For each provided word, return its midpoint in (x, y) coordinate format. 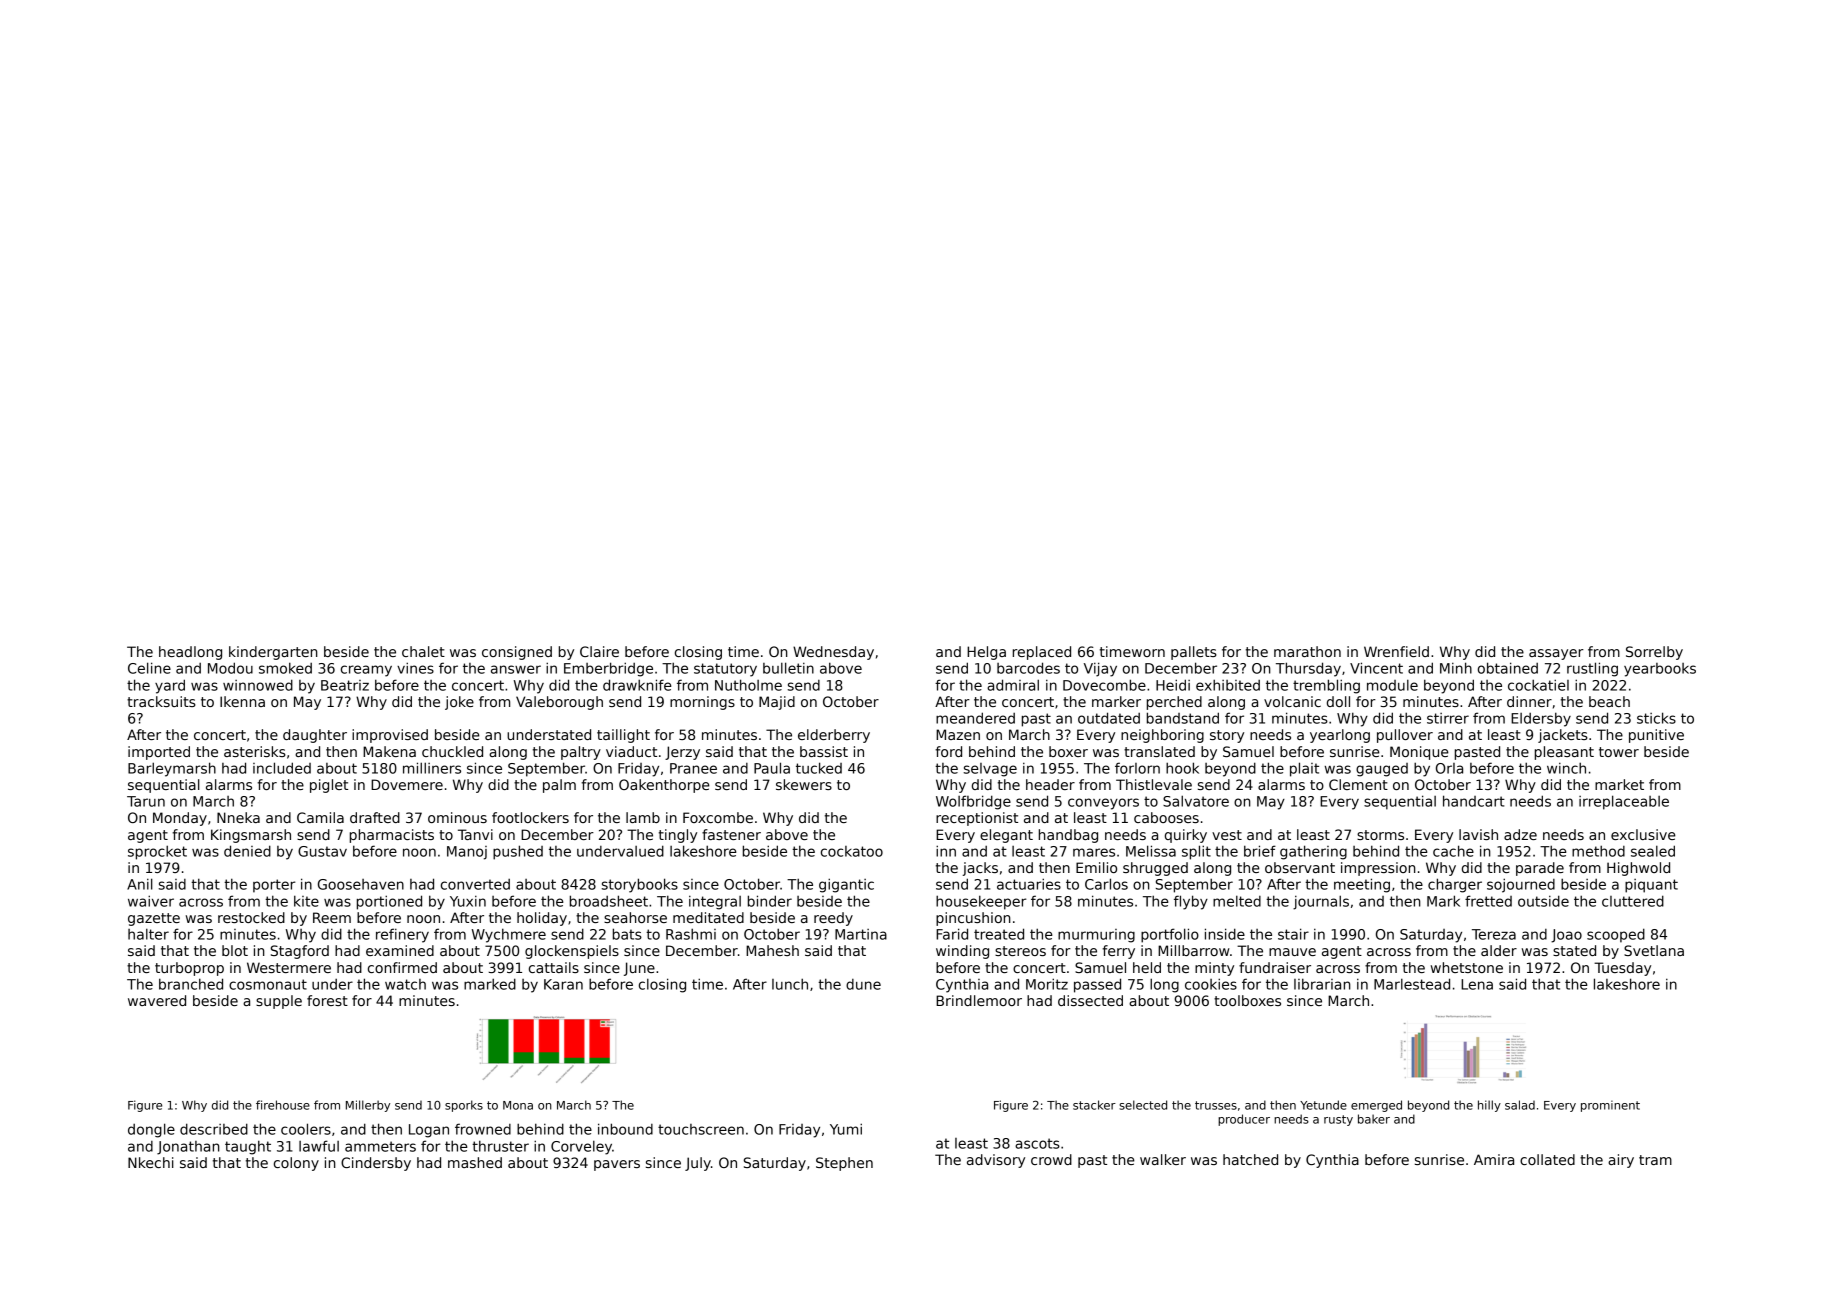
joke (459, 703)
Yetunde (1323, 1105)
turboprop (189, 969)
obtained (1508, 668)
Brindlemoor (979, 1000)
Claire (599, 651)
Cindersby (376, 1164)
